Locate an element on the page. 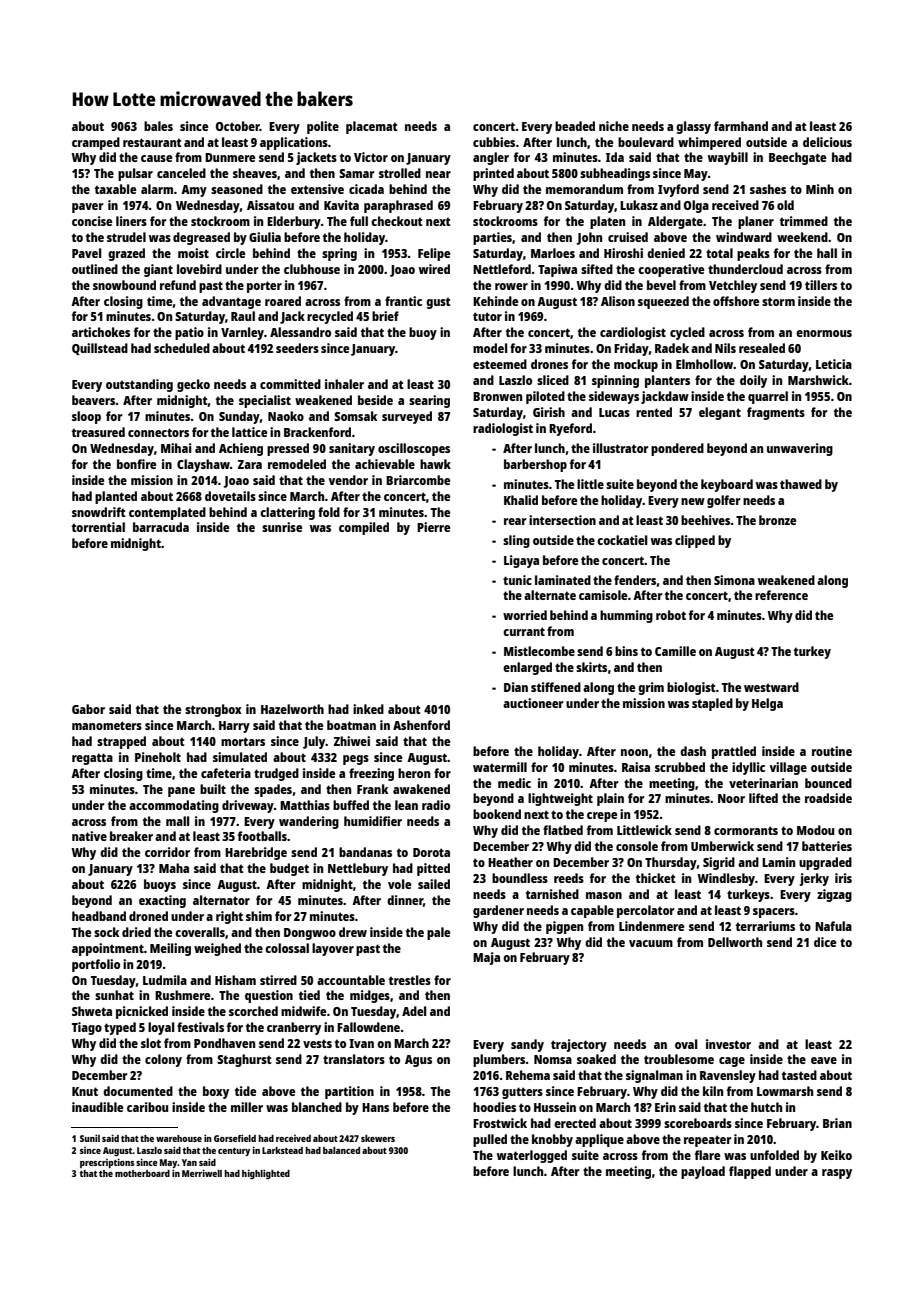 Image resolution: width=924 pixels, height=1314 pixels. placemat is located at coordinates (371, 127).
